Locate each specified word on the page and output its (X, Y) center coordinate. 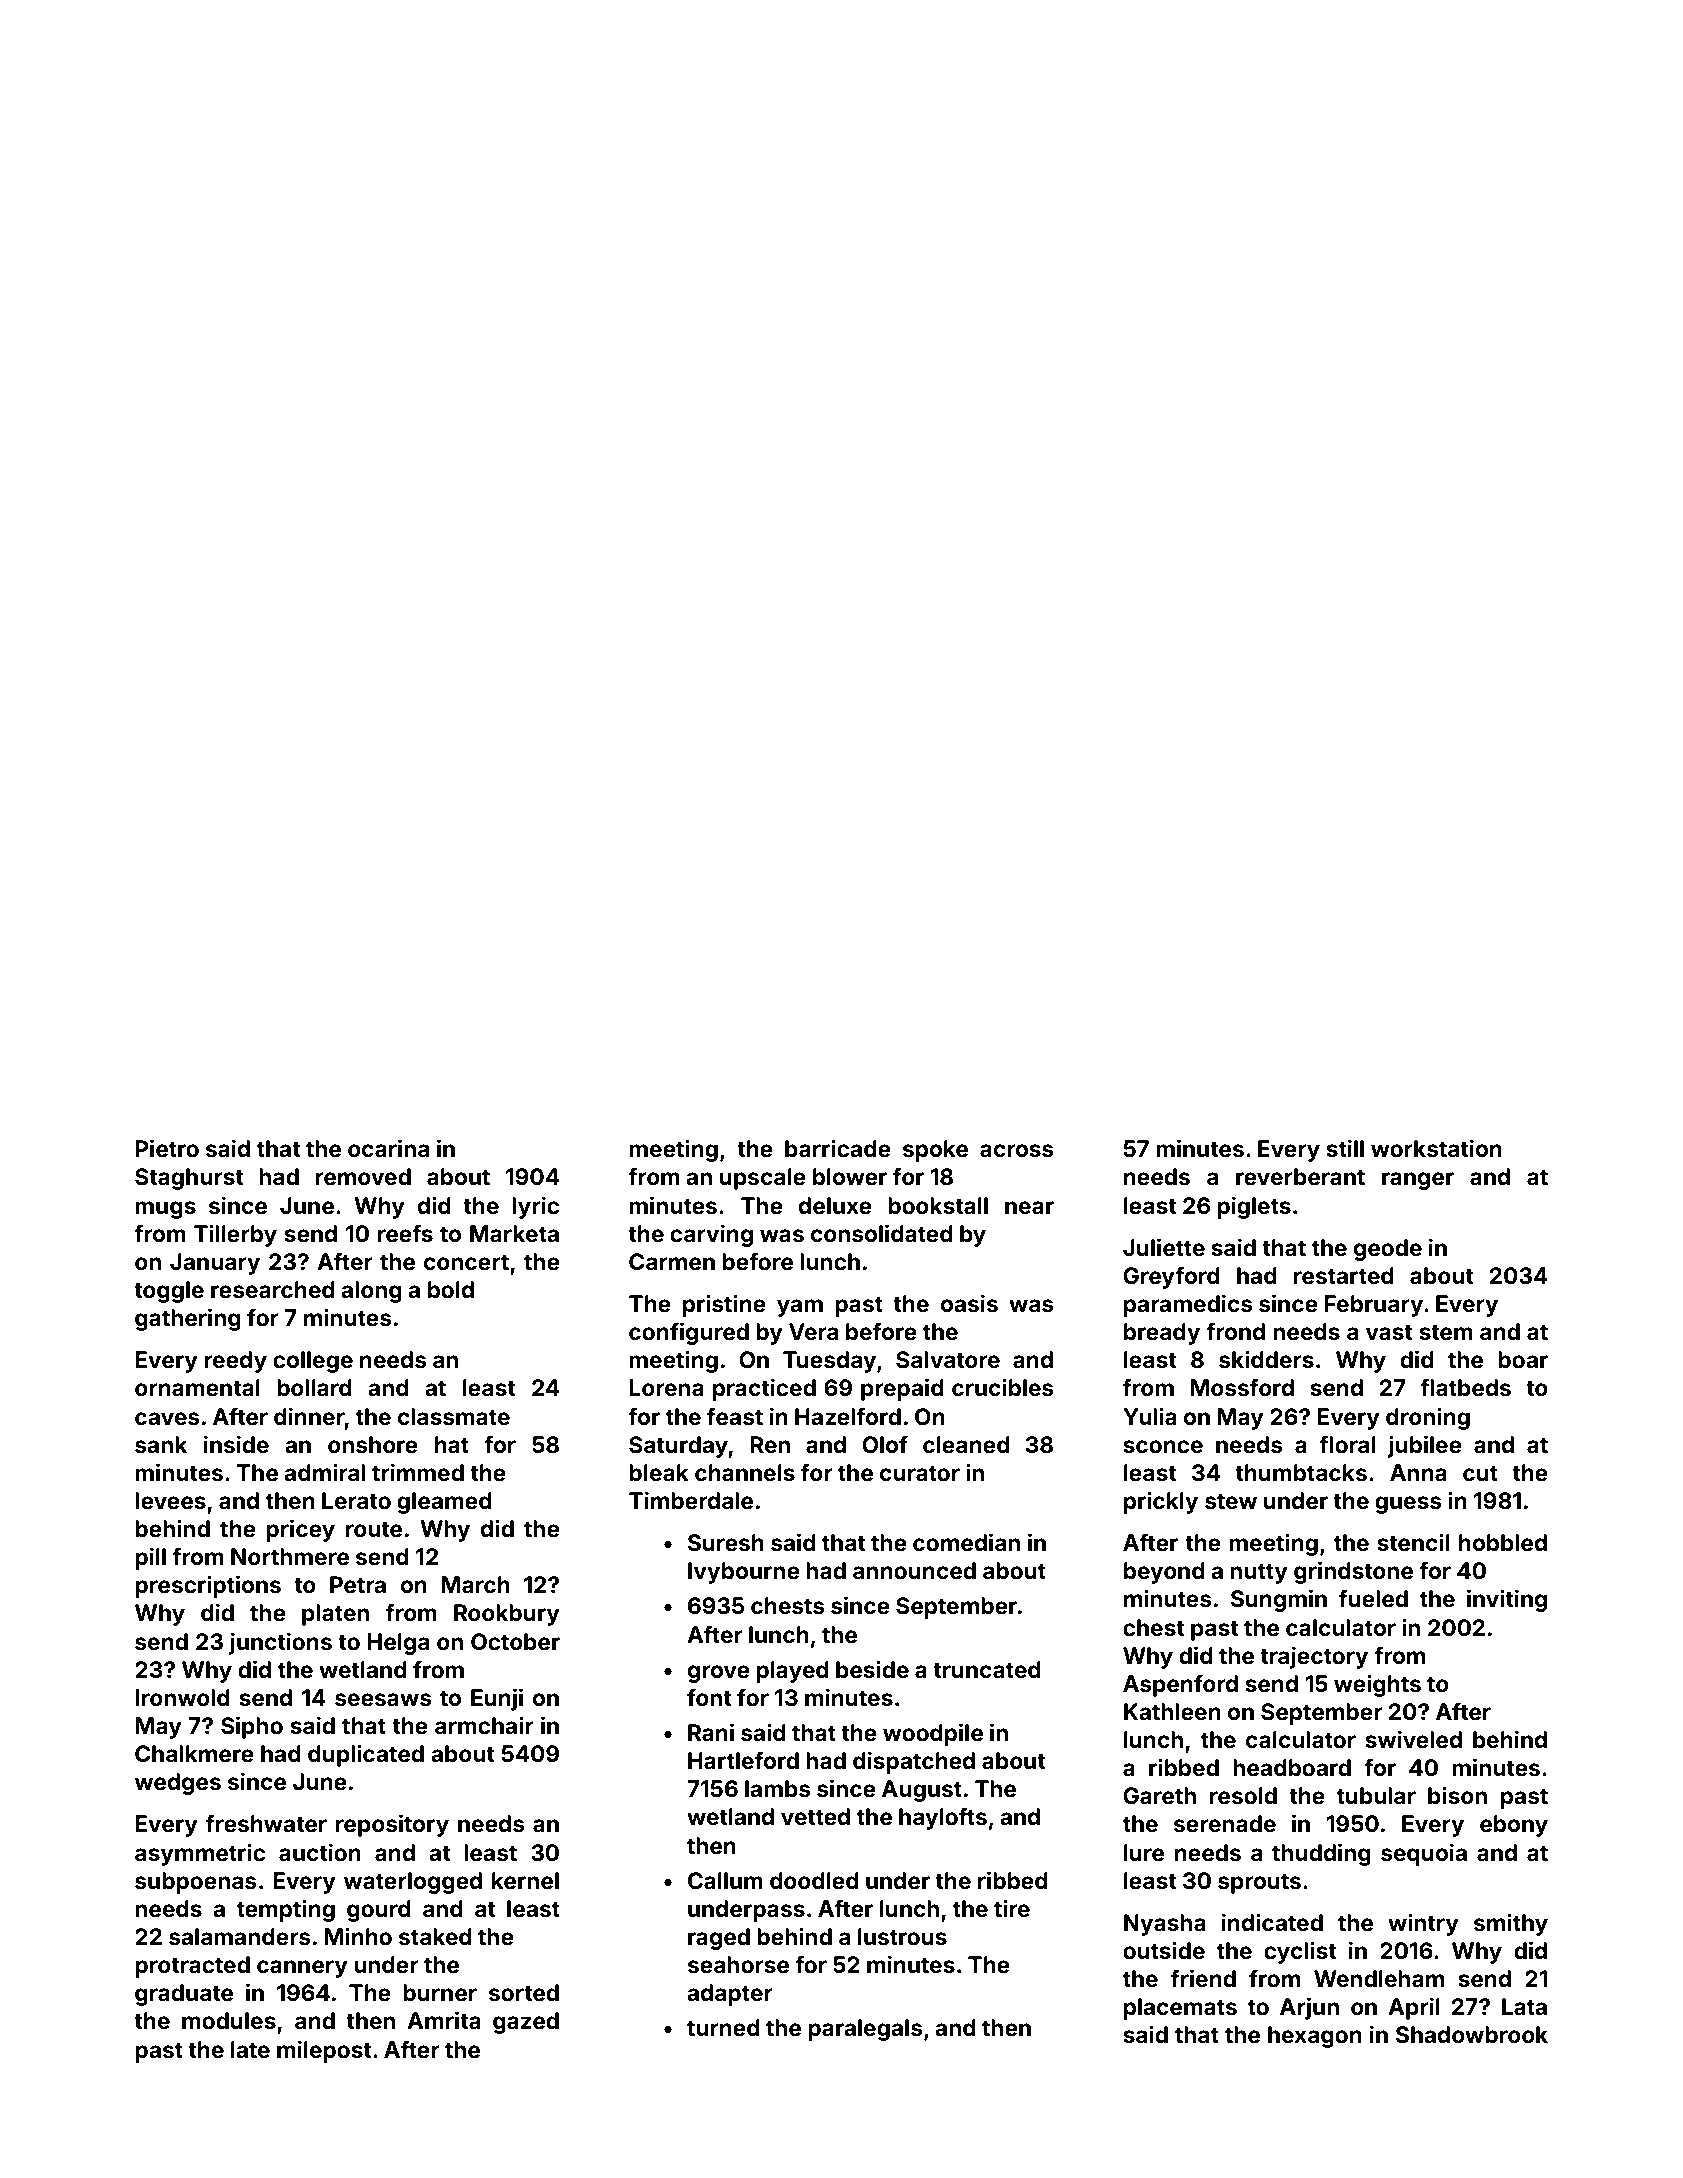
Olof (885, 1444)
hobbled (1503, 1543)
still (1345, 1148)
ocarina (388, 1148)
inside (236, 1444)
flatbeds (1465, 1387)
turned (723, 2028)
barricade (838, 1148)
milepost (324, 2051)
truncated (987, 1670)
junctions (280, 1643)
